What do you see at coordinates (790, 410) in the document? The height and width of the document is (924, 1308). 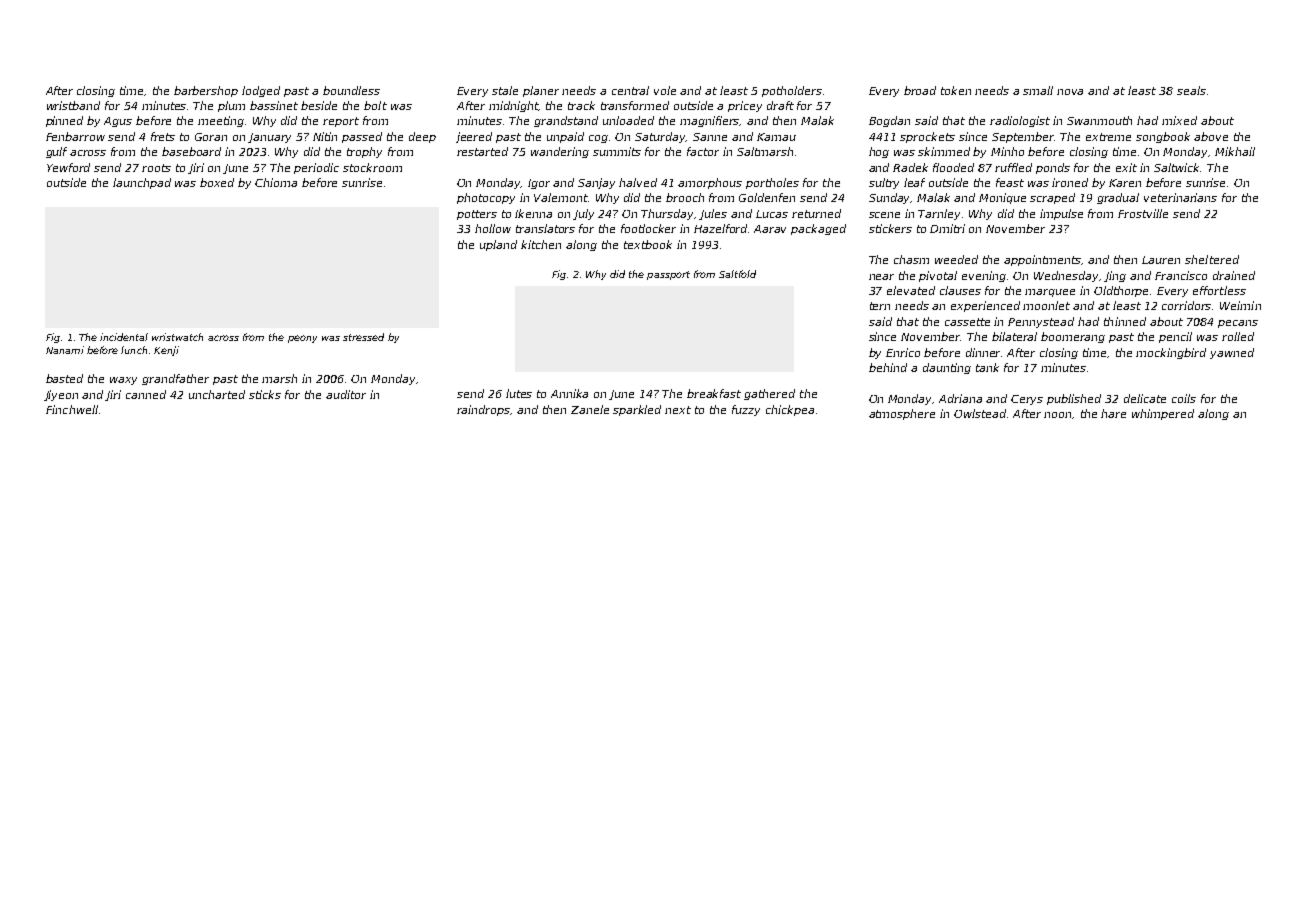 I see `chickpea` at bounding box center [790, 410].
